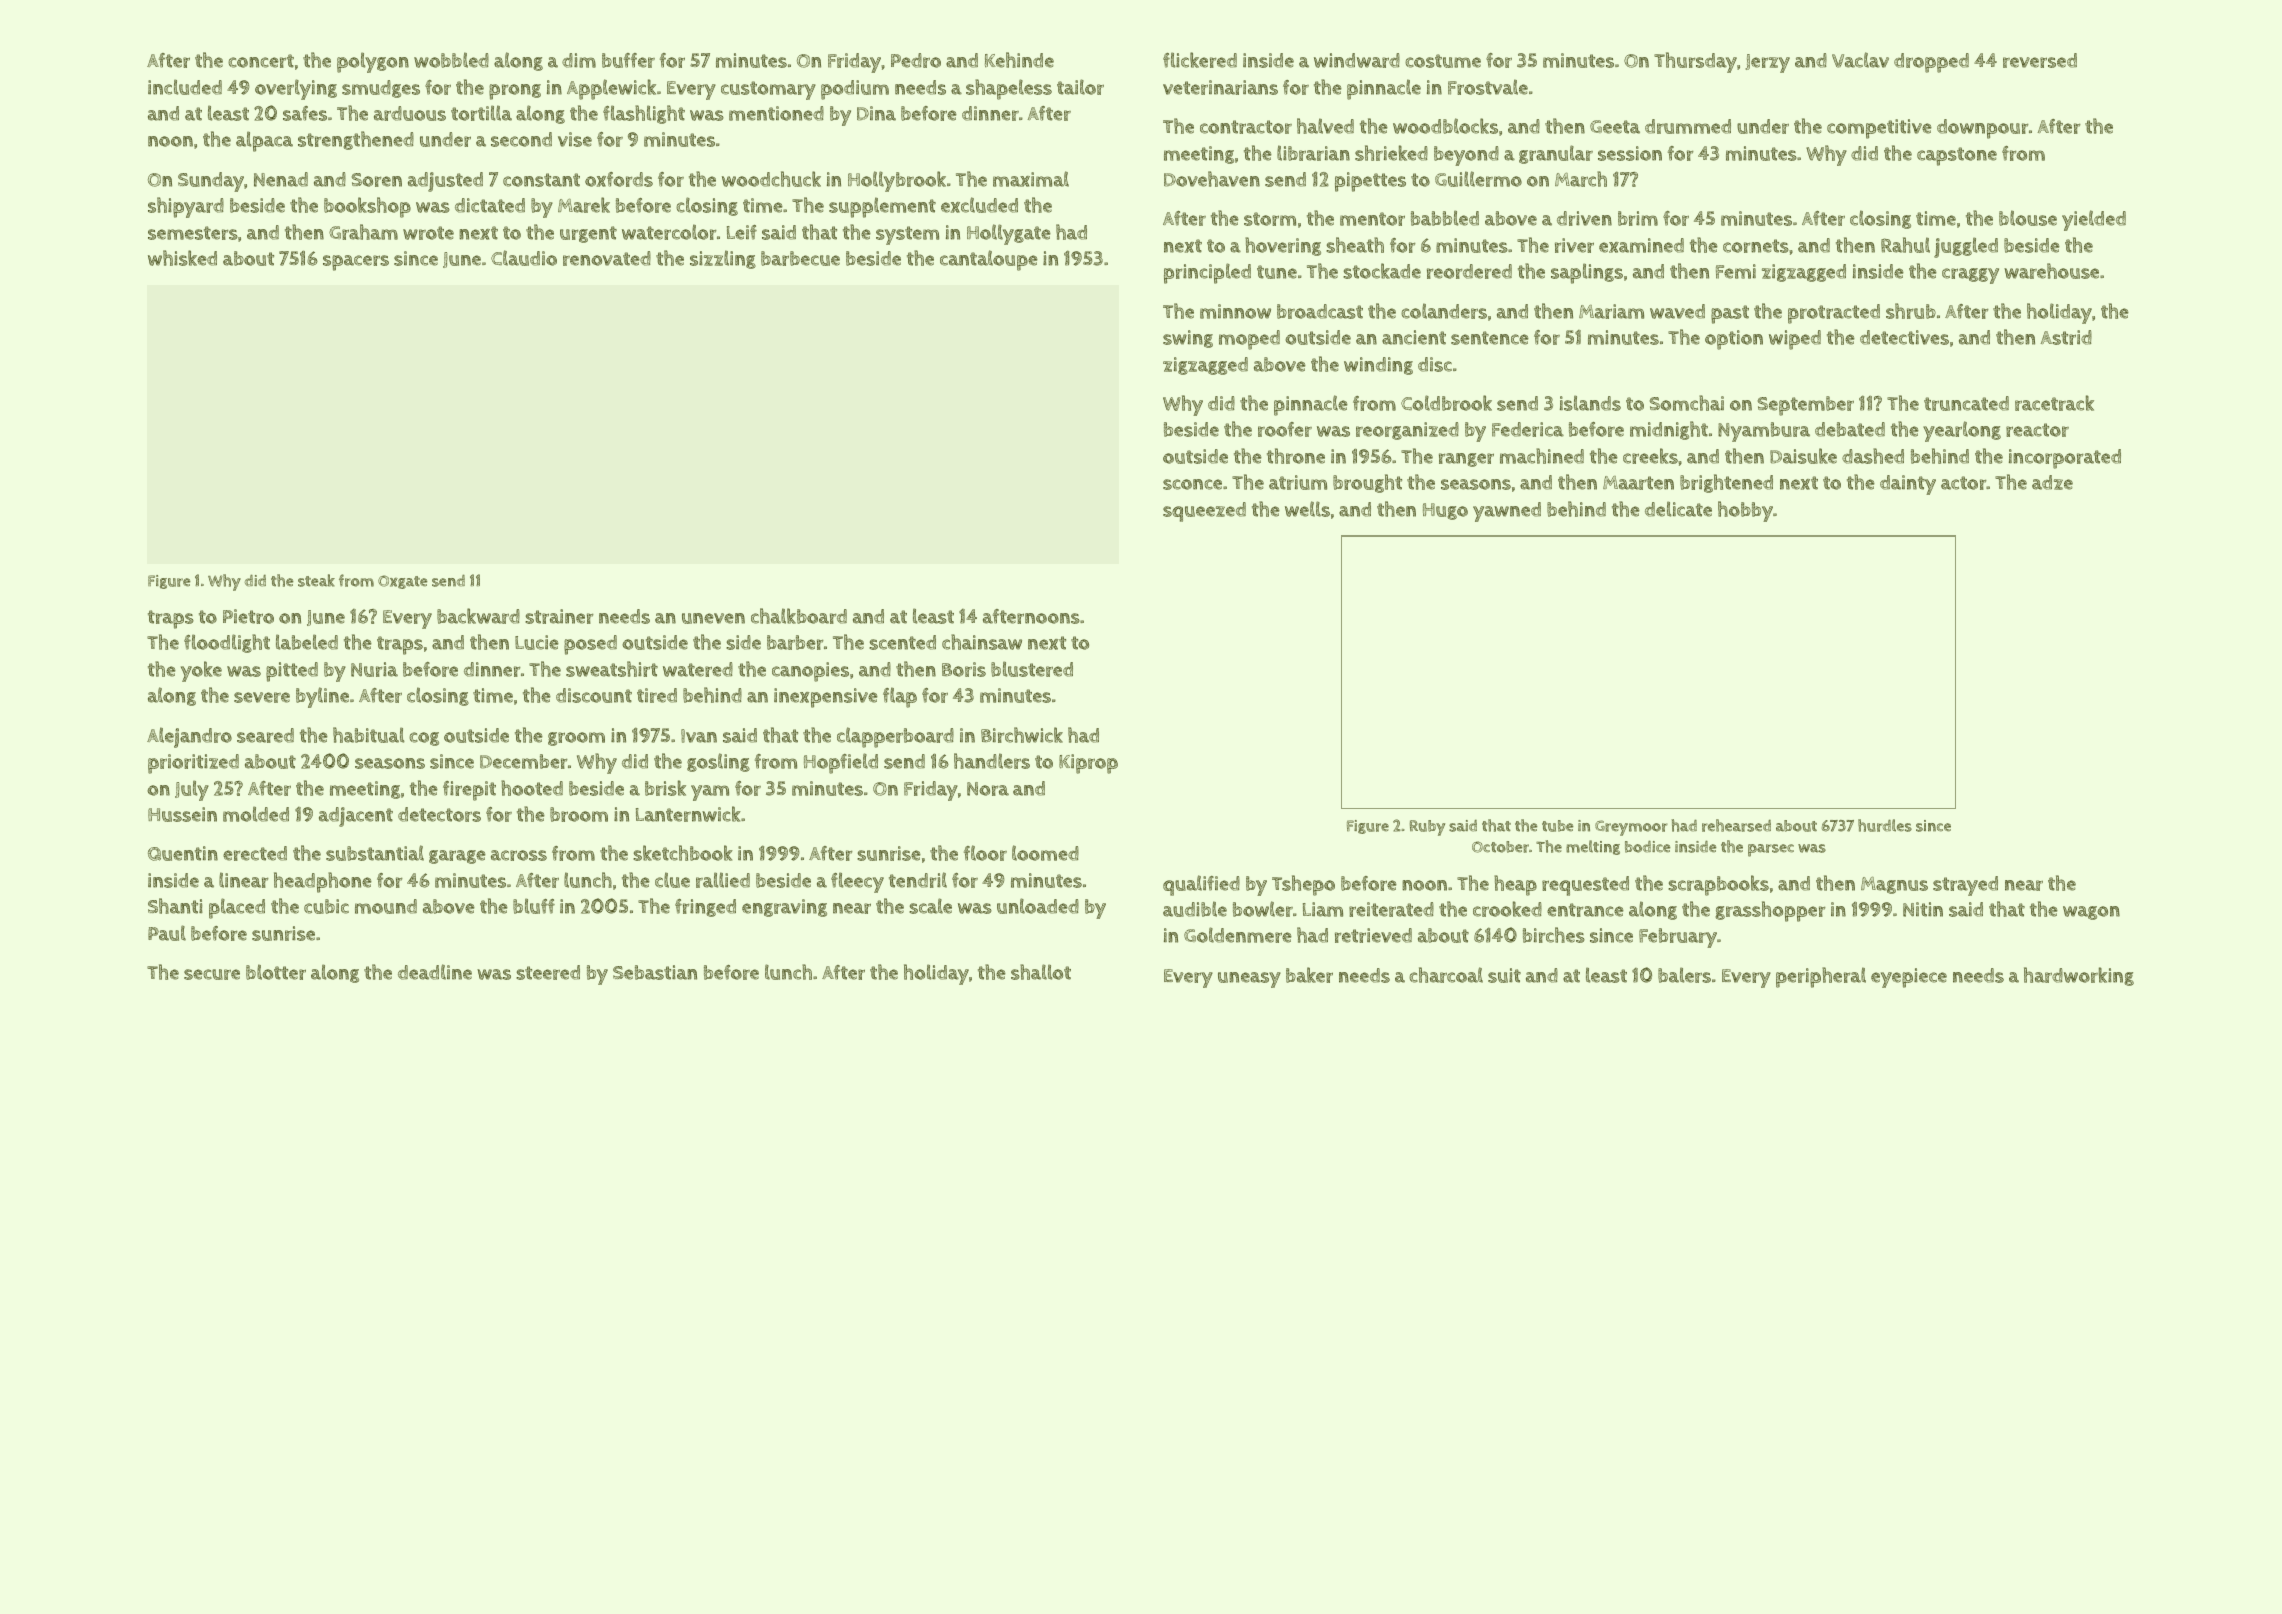  Describe the element at coordinates (1367, 483) in the image. I see `brought` at that location.
